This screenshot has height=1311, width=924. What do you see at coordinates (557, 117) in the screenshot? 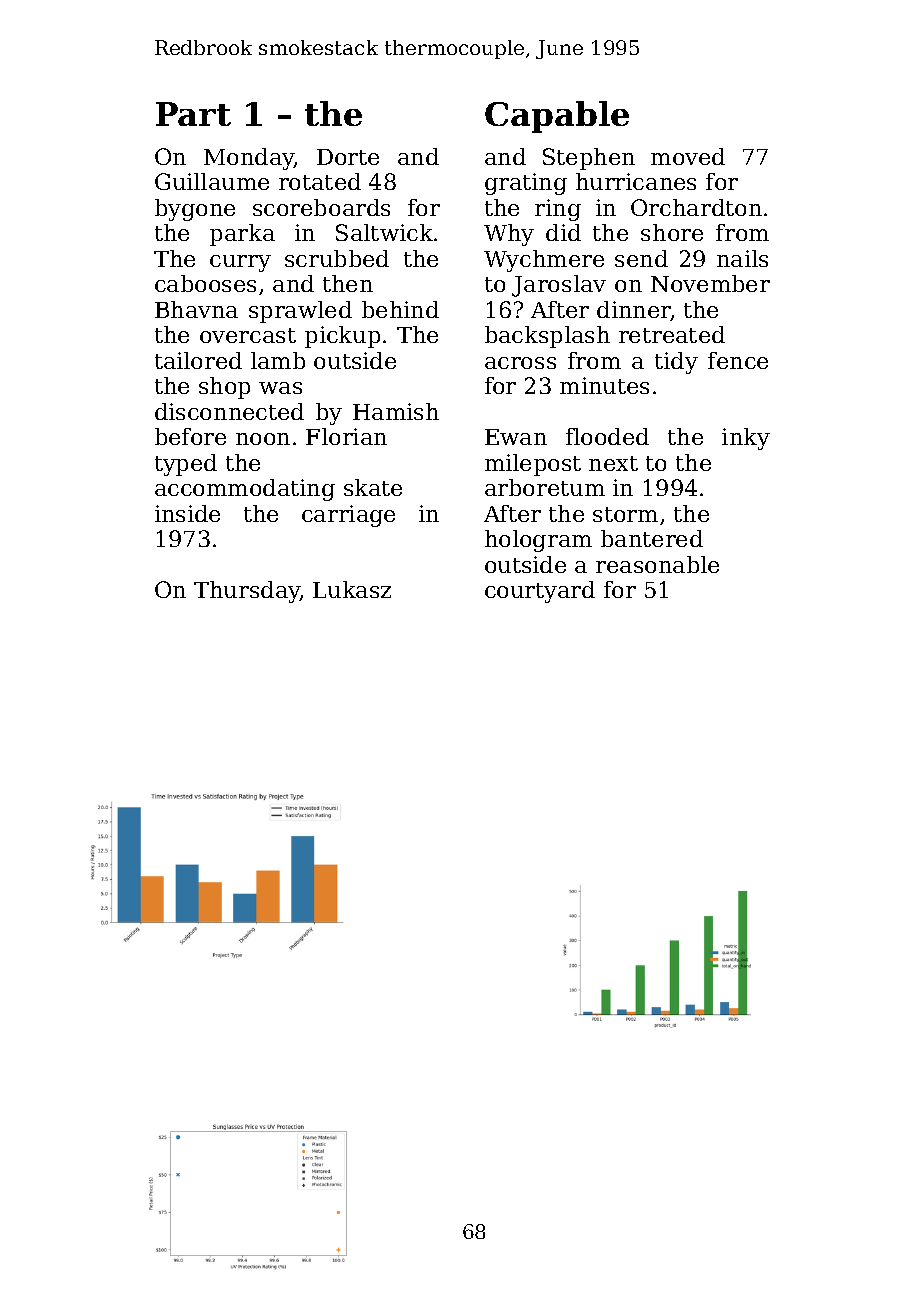
I see `Capable` at bounding box center [557, 117].
